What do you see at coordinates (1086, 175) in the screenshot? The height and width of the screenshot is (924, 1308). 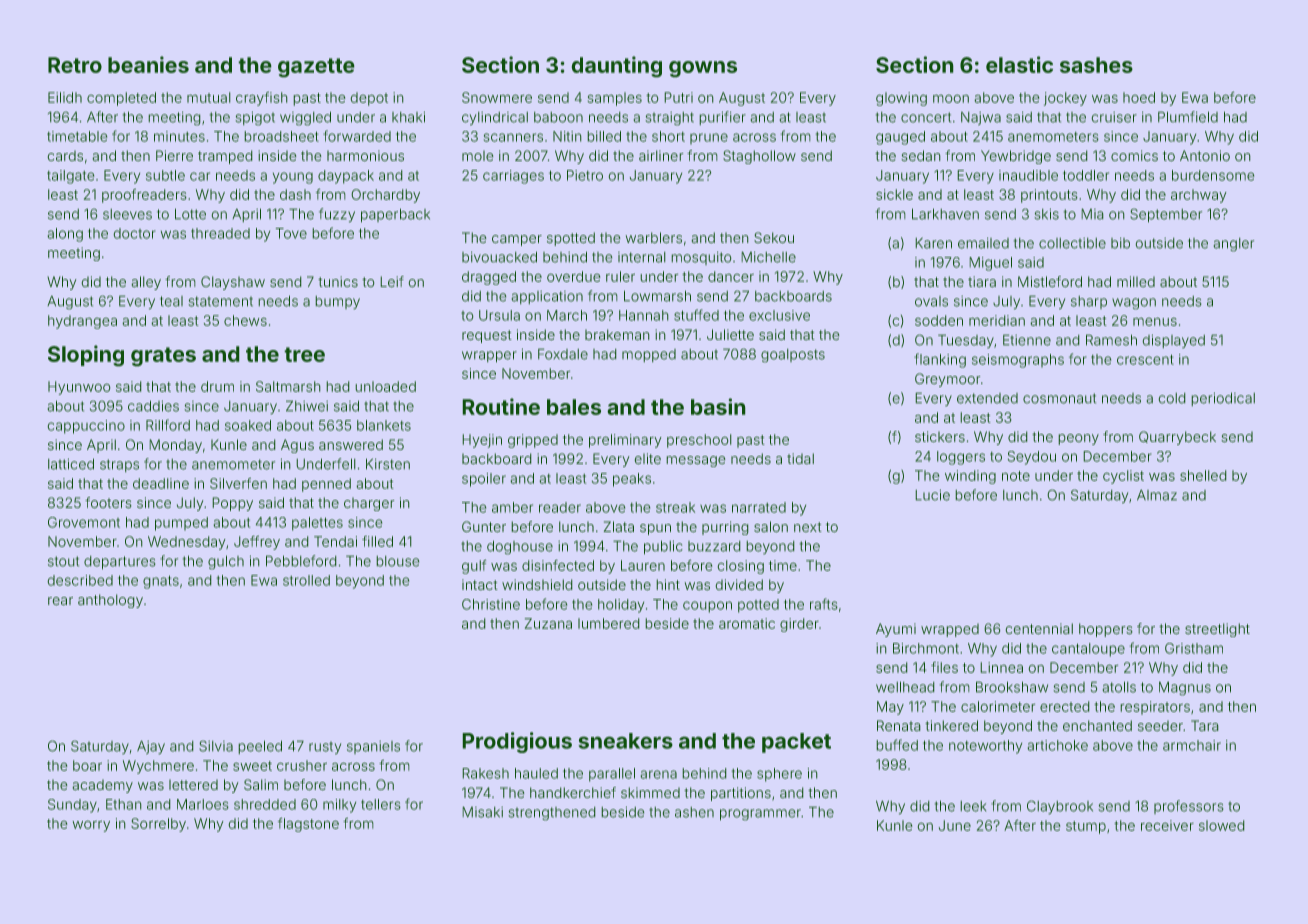 I see `toddler` at bounding box center [1086, 175].
